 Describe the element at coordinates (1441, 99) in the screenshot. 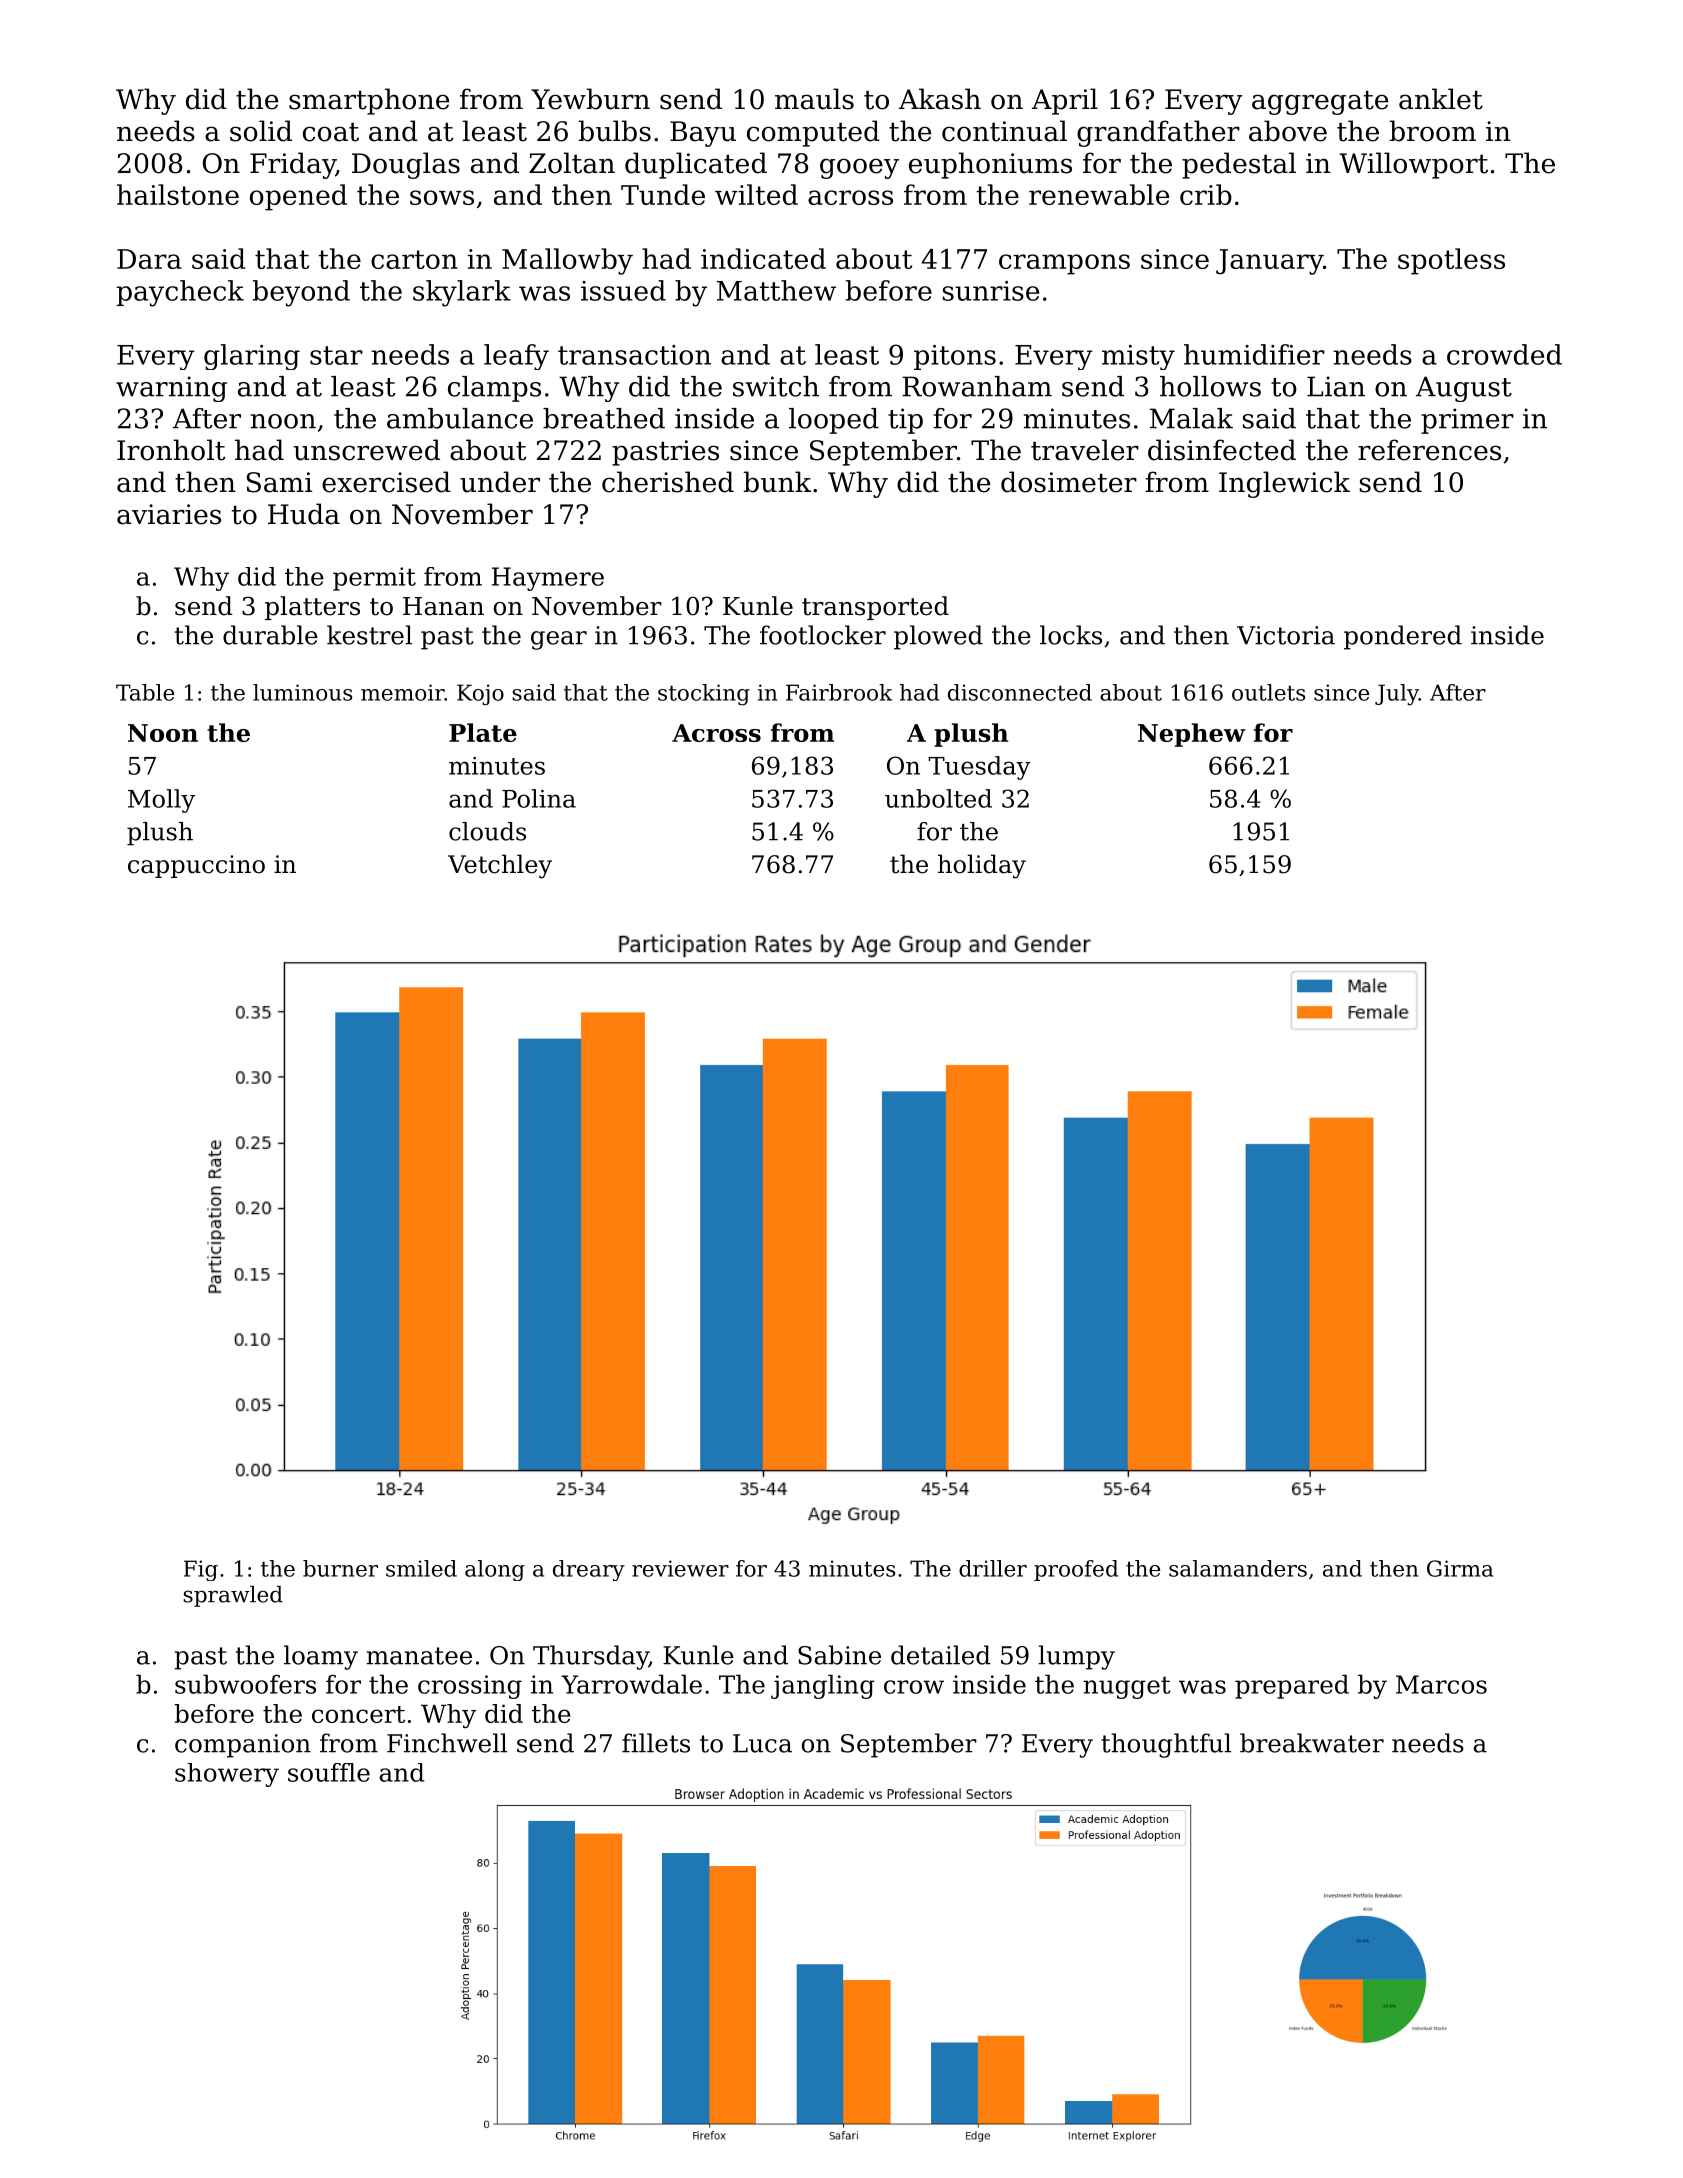

I see `anklet` at that location.
